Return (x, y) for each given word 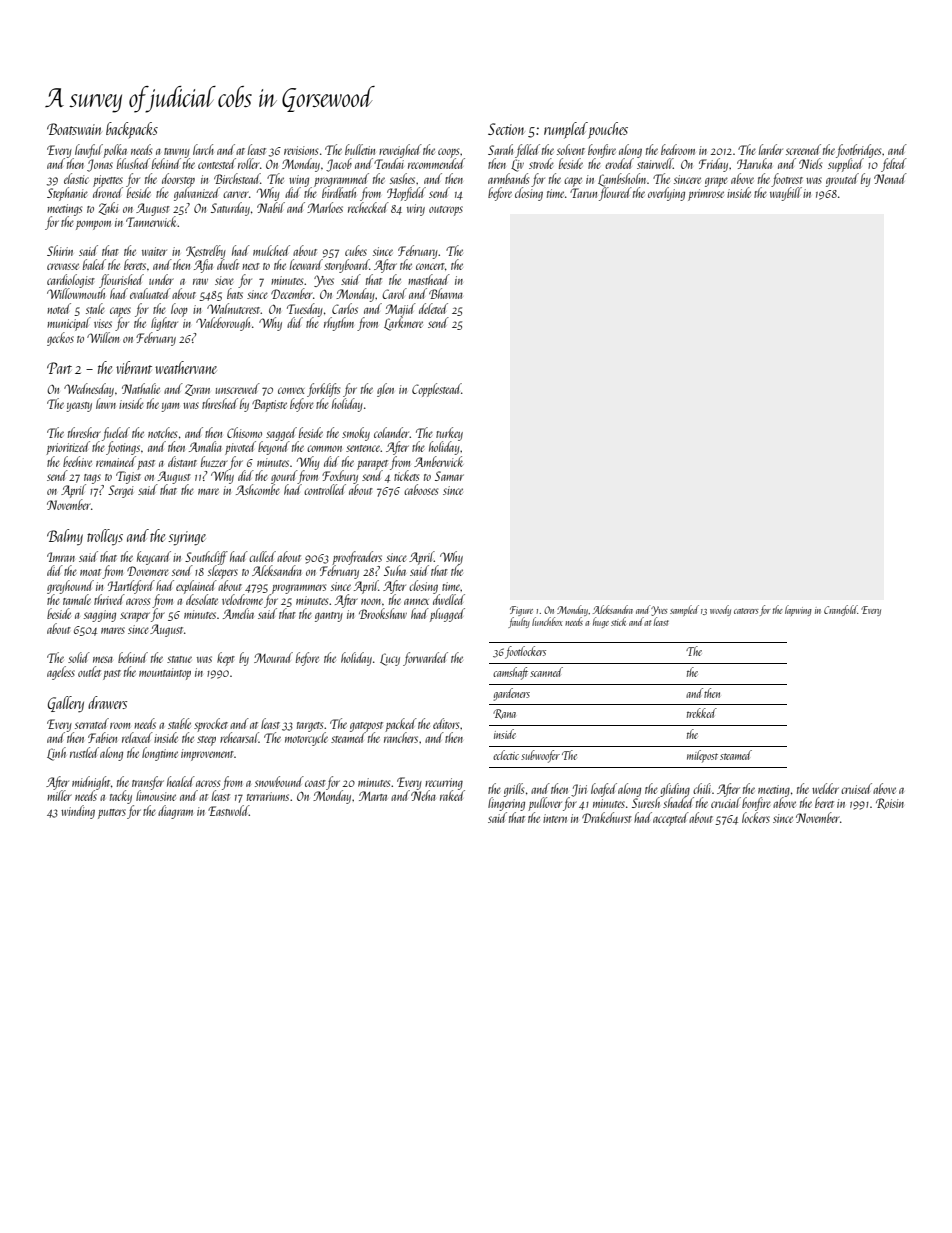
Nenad (890, 178)
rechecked (368, 207)
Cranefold (841, 610)
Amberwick (438, 461)
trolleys (105, 537)
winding (78, 812)
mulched (271, 250)
